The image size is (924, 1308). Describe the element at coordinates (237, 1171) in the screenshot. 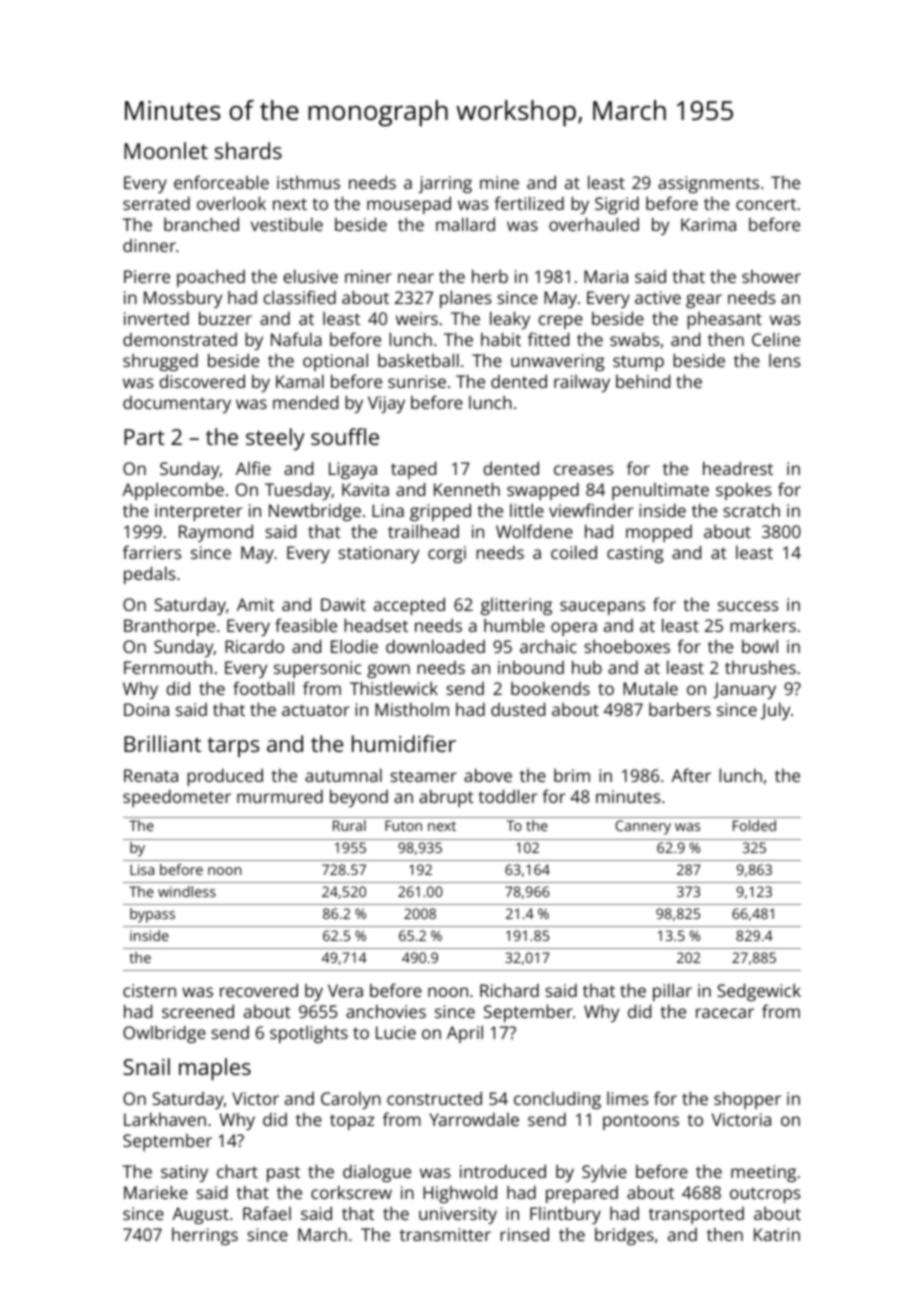

I see `chart` at that location.
